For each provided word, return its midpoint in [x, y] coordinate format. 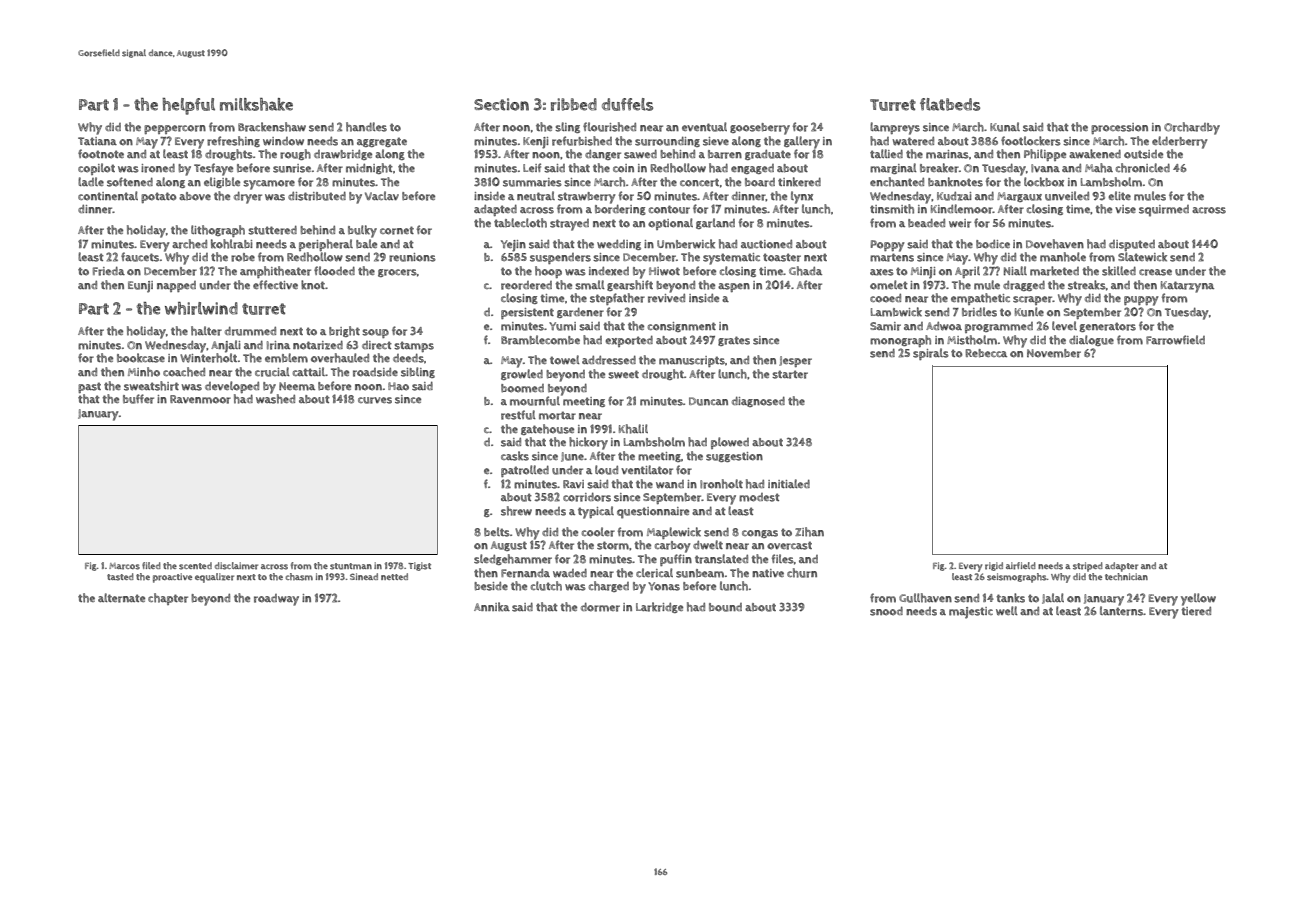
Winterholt [208, 358]
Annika [492, 607]
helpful [188, 106]
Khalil [633, 429]
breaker [939, 168]
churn [802, 573]
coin [623, 168]
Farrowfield [1175, 340]
